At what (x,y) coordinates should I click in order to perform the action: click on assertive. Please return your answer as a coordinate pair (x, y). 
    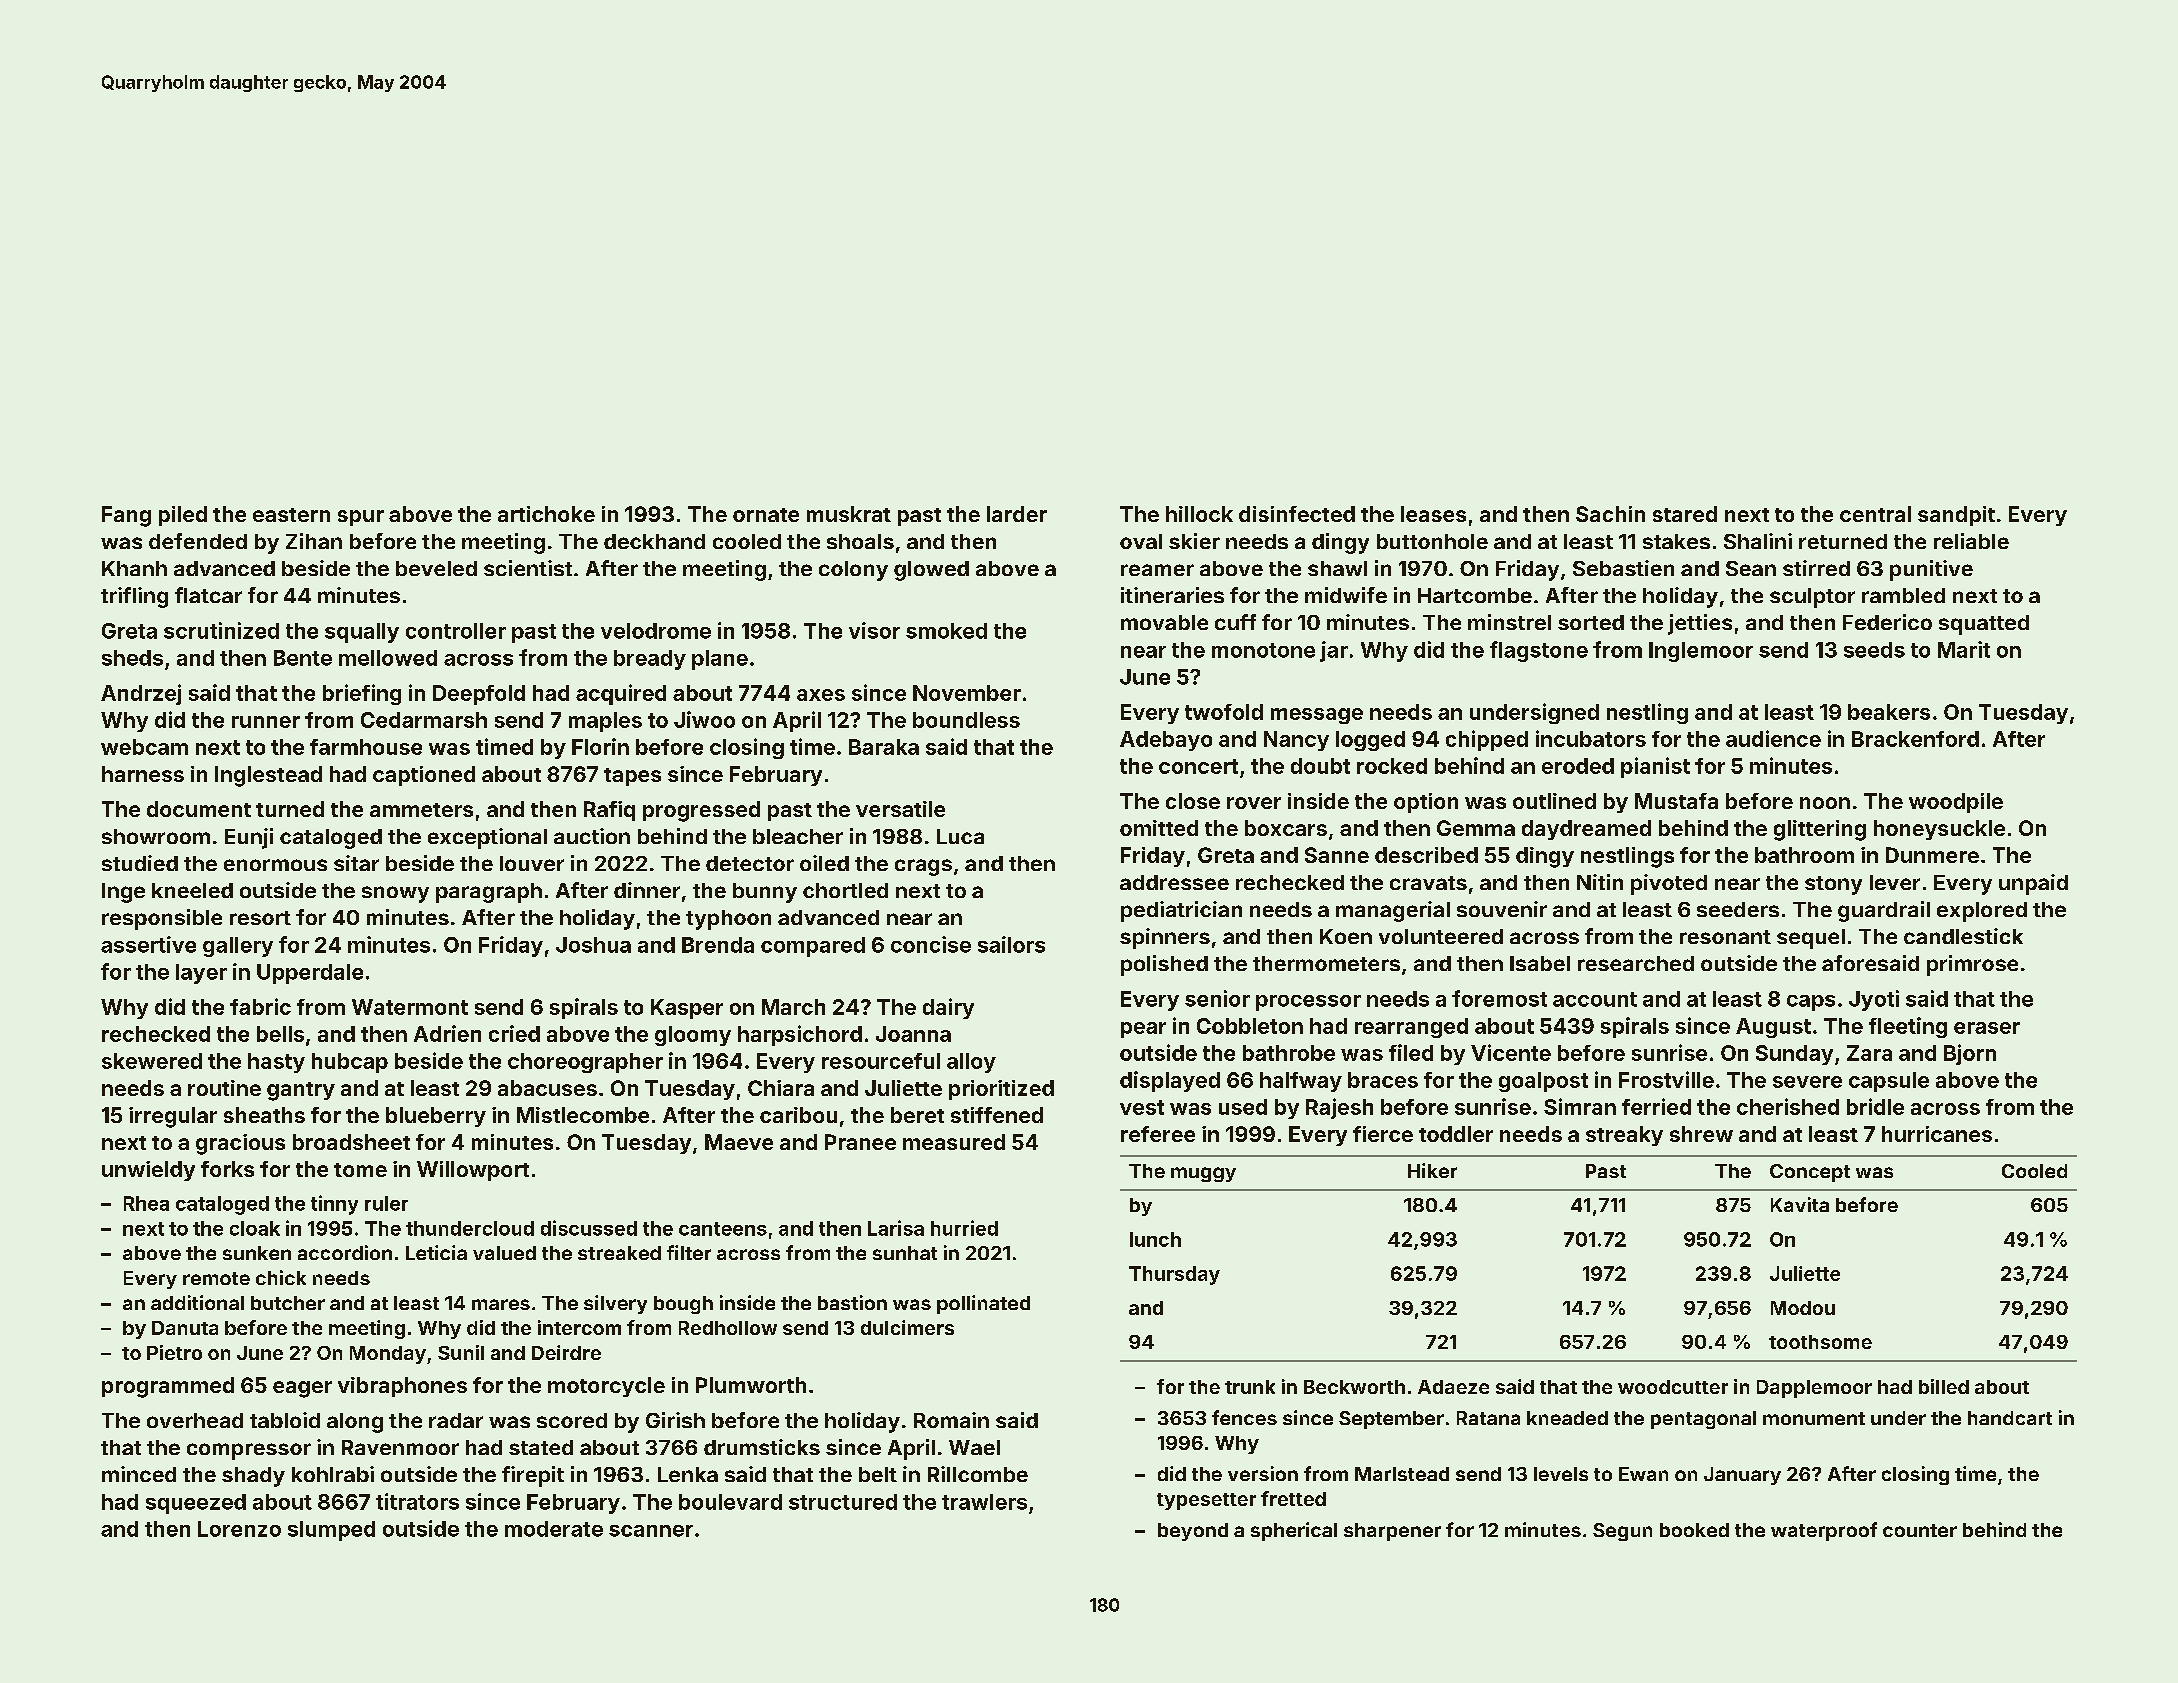
    Looking at the image, I should click on (148, 944).
